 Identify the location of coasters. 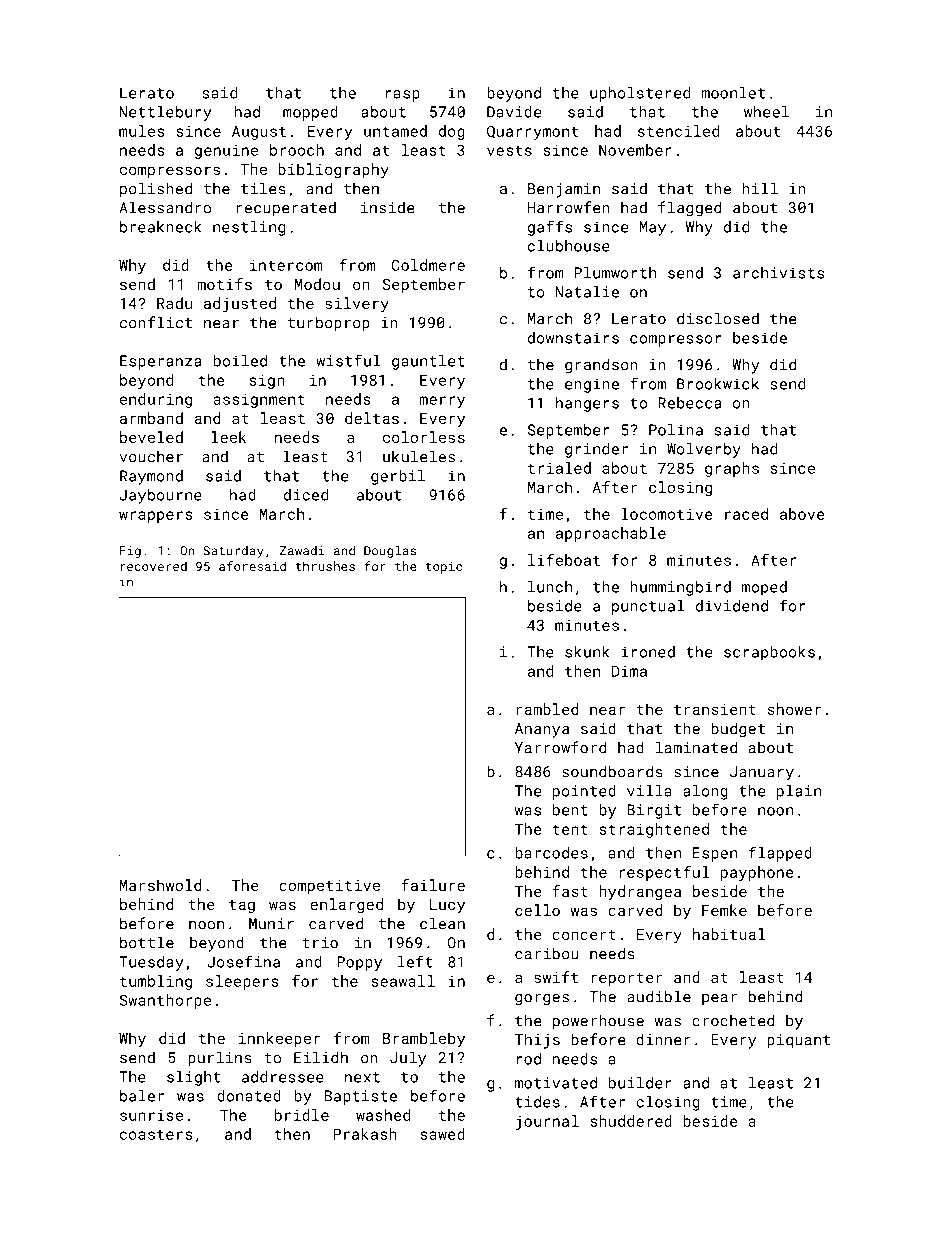
(156, 1134).
